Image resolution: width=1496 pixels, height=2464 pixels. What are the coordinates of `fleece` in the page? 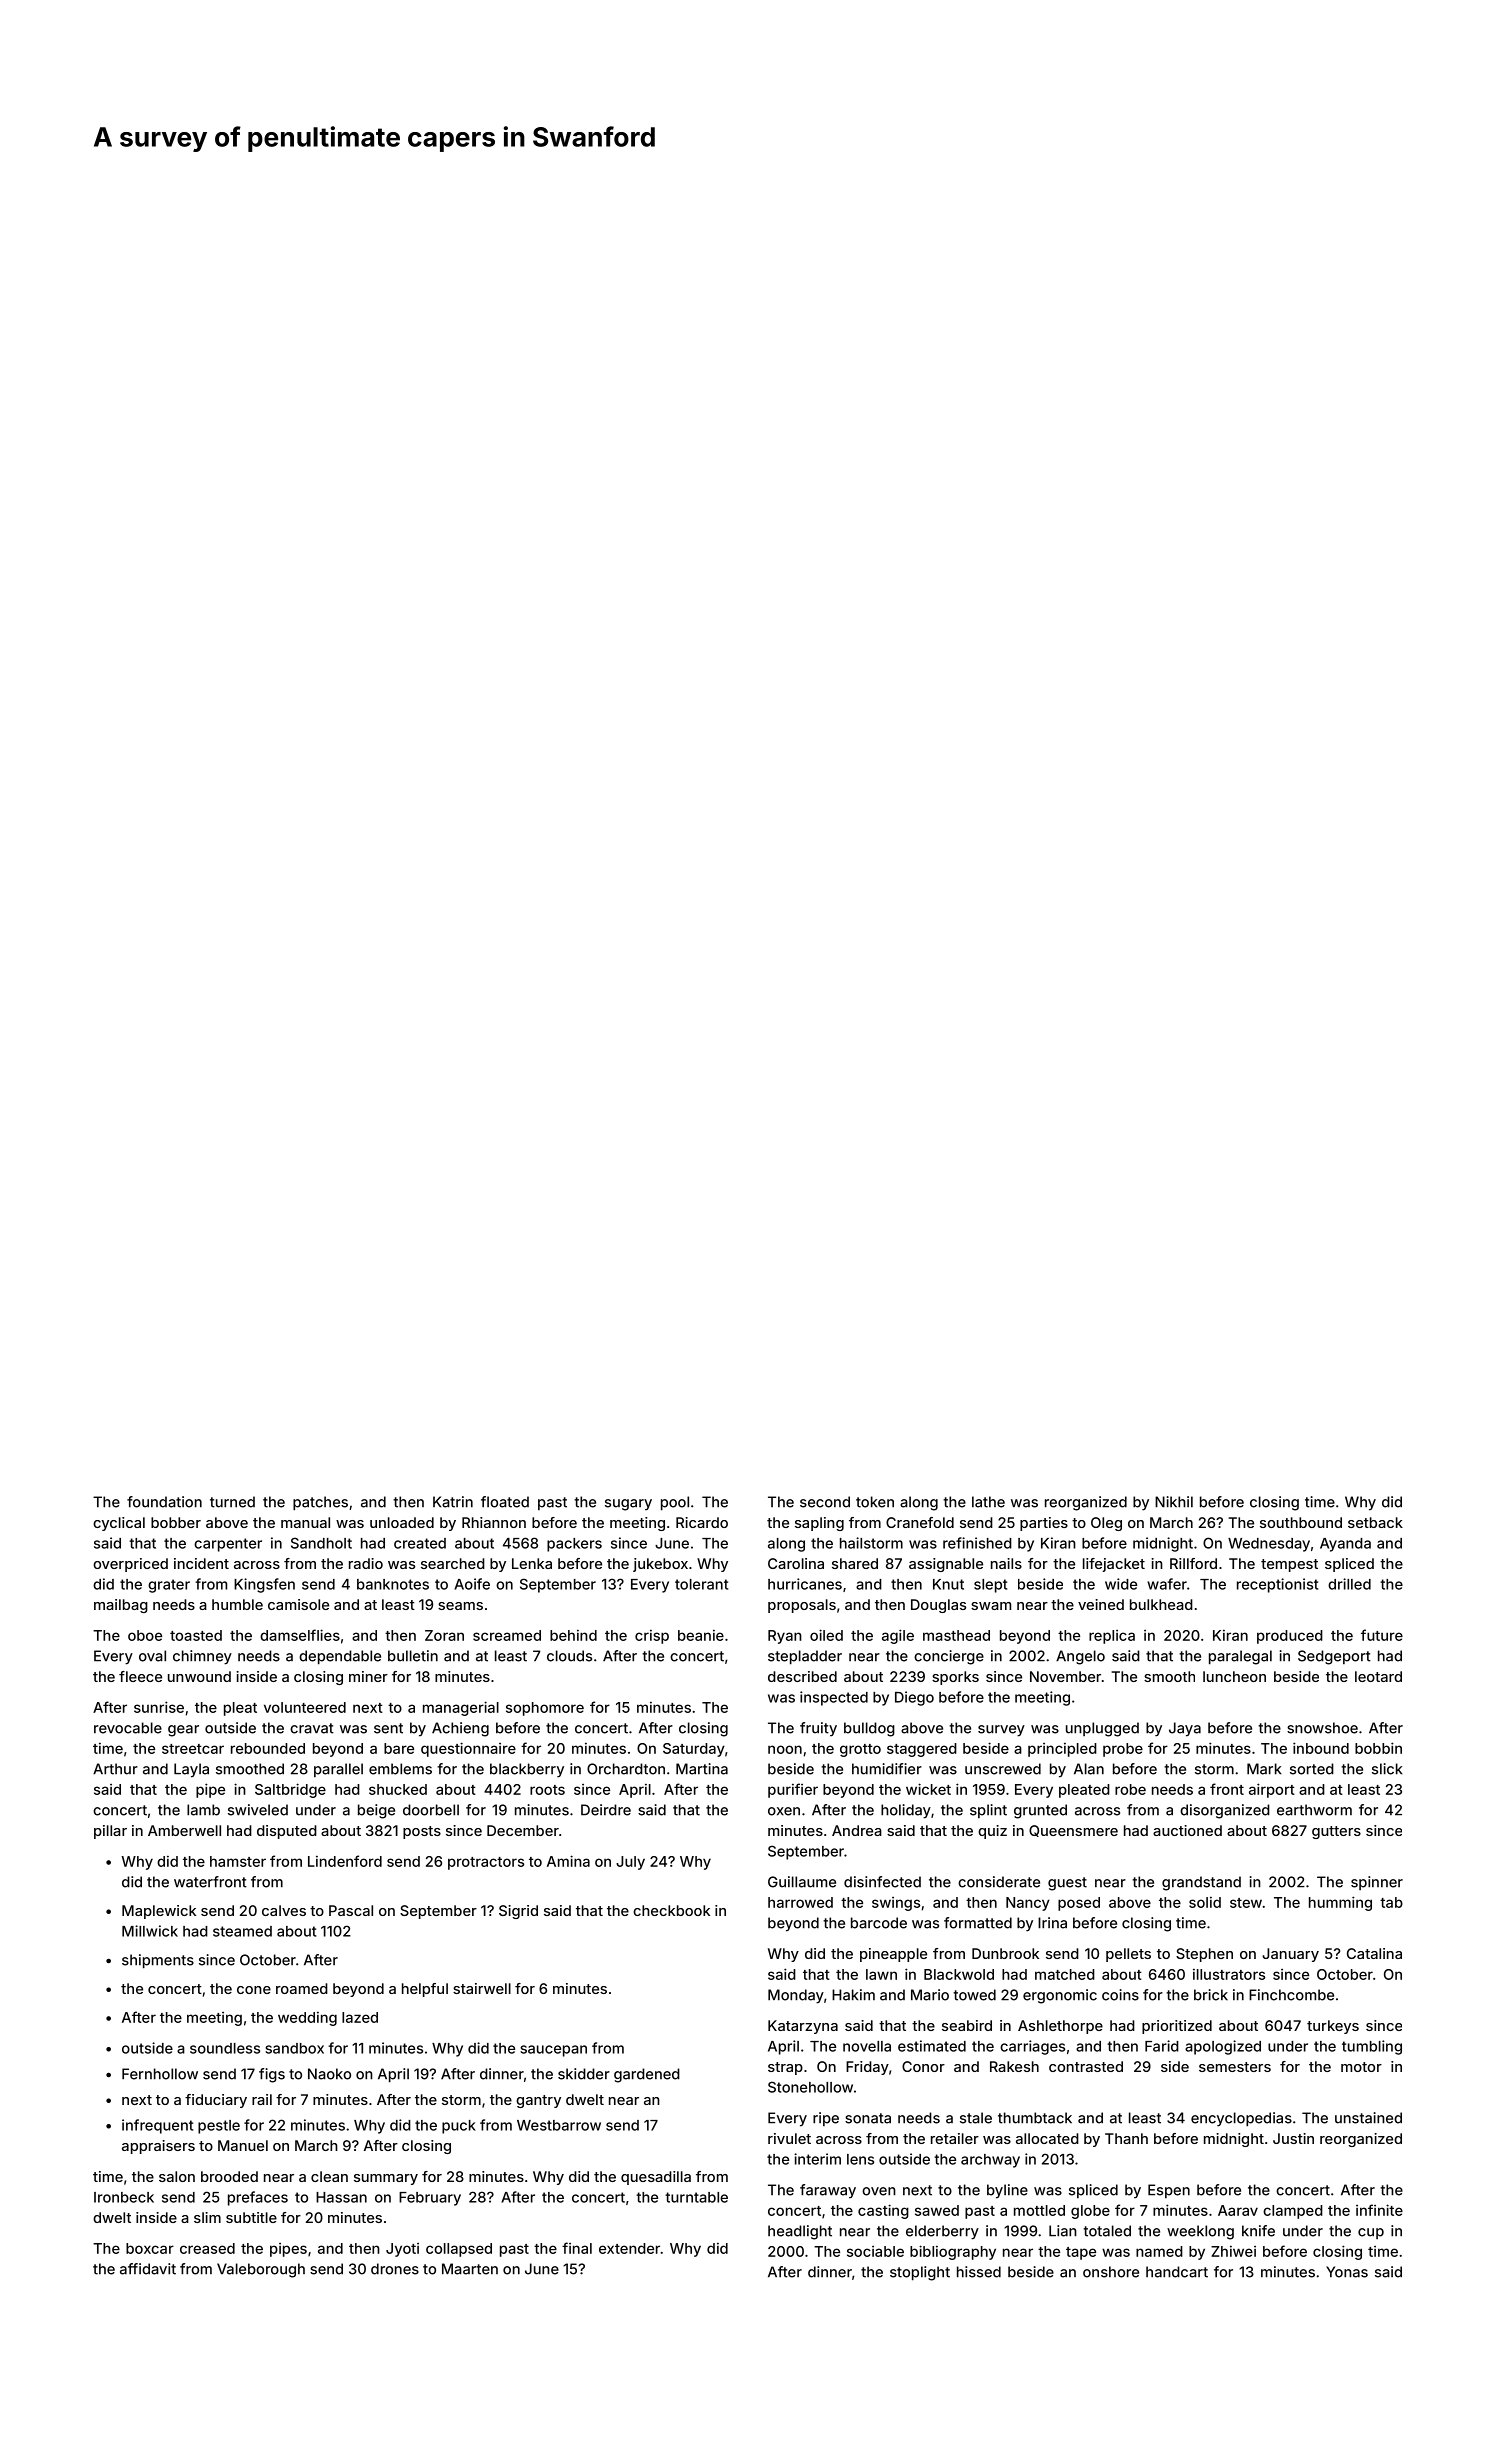 It's located at (140, 1676).
